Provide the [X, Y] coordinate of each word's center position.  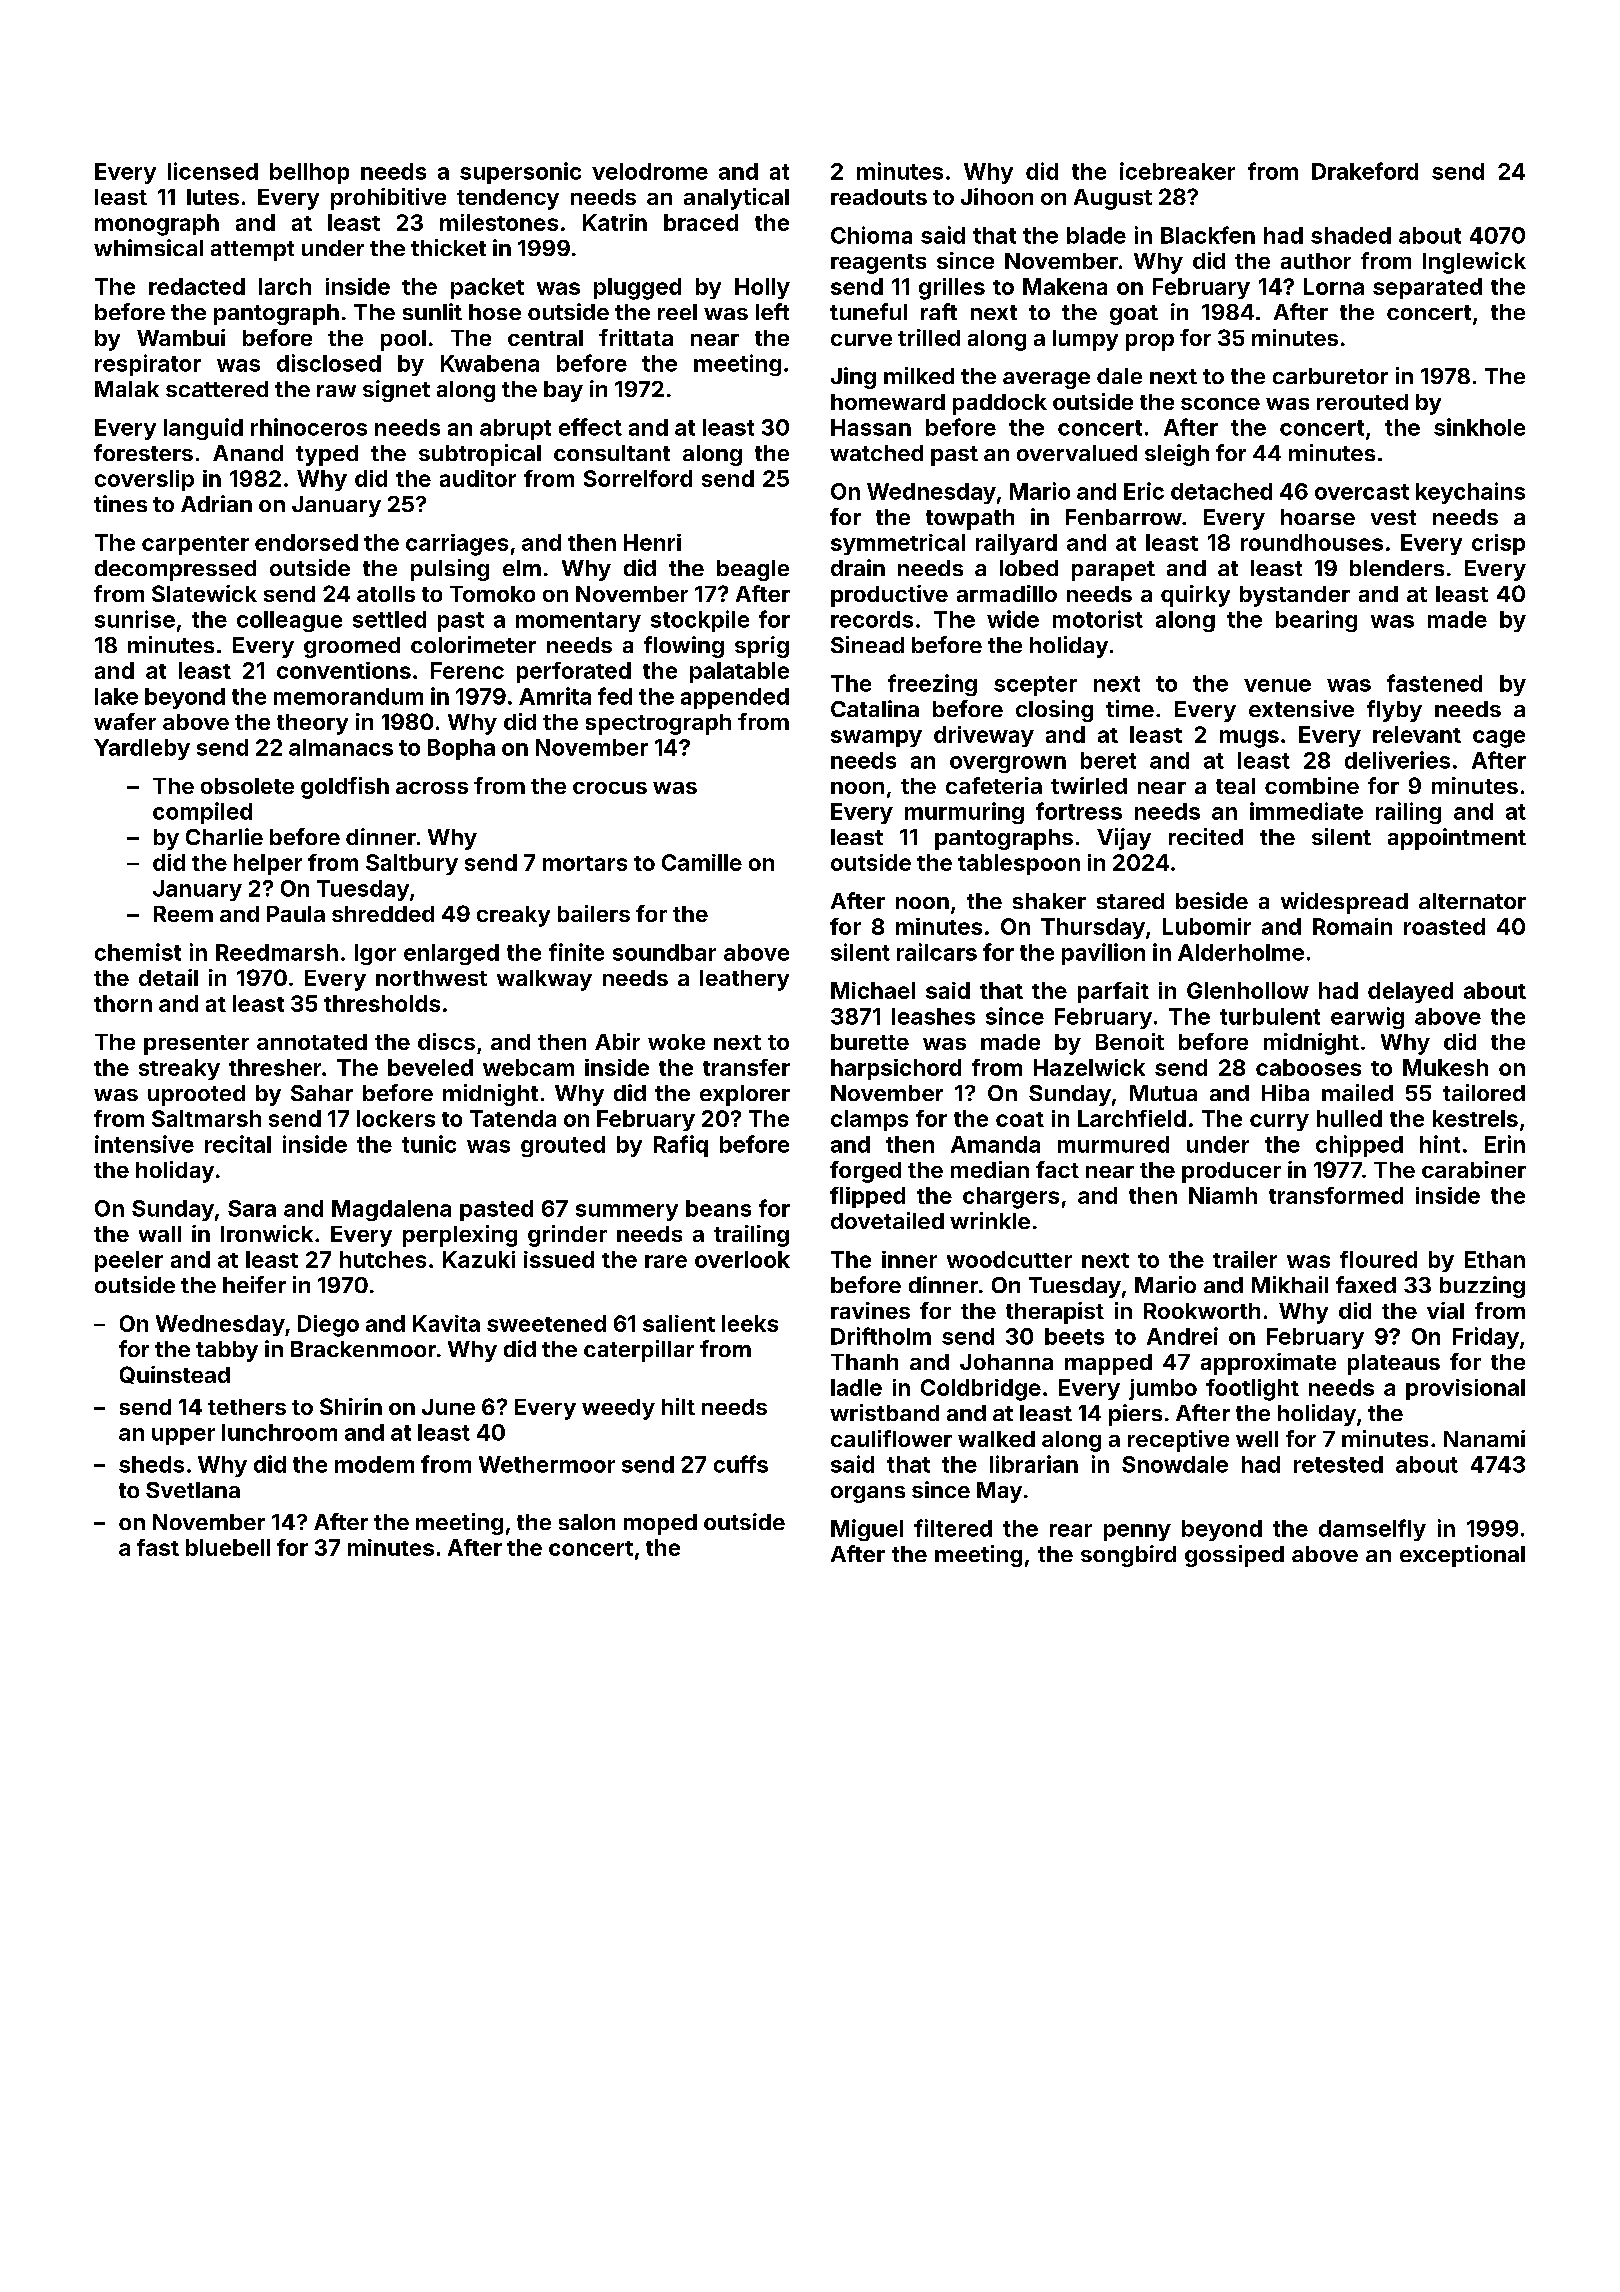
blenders [1397, 568]
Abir [617, 1041]
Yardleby [142, 749]
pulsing [450, 570]
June [448, 1407]
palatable [739, 672]
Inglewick [1474, 263]
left [772, 311]
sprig [762, 647]
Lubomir [1207, 926]
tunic [429, 1144]
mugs [1249, 739]
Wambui [181, 337]
